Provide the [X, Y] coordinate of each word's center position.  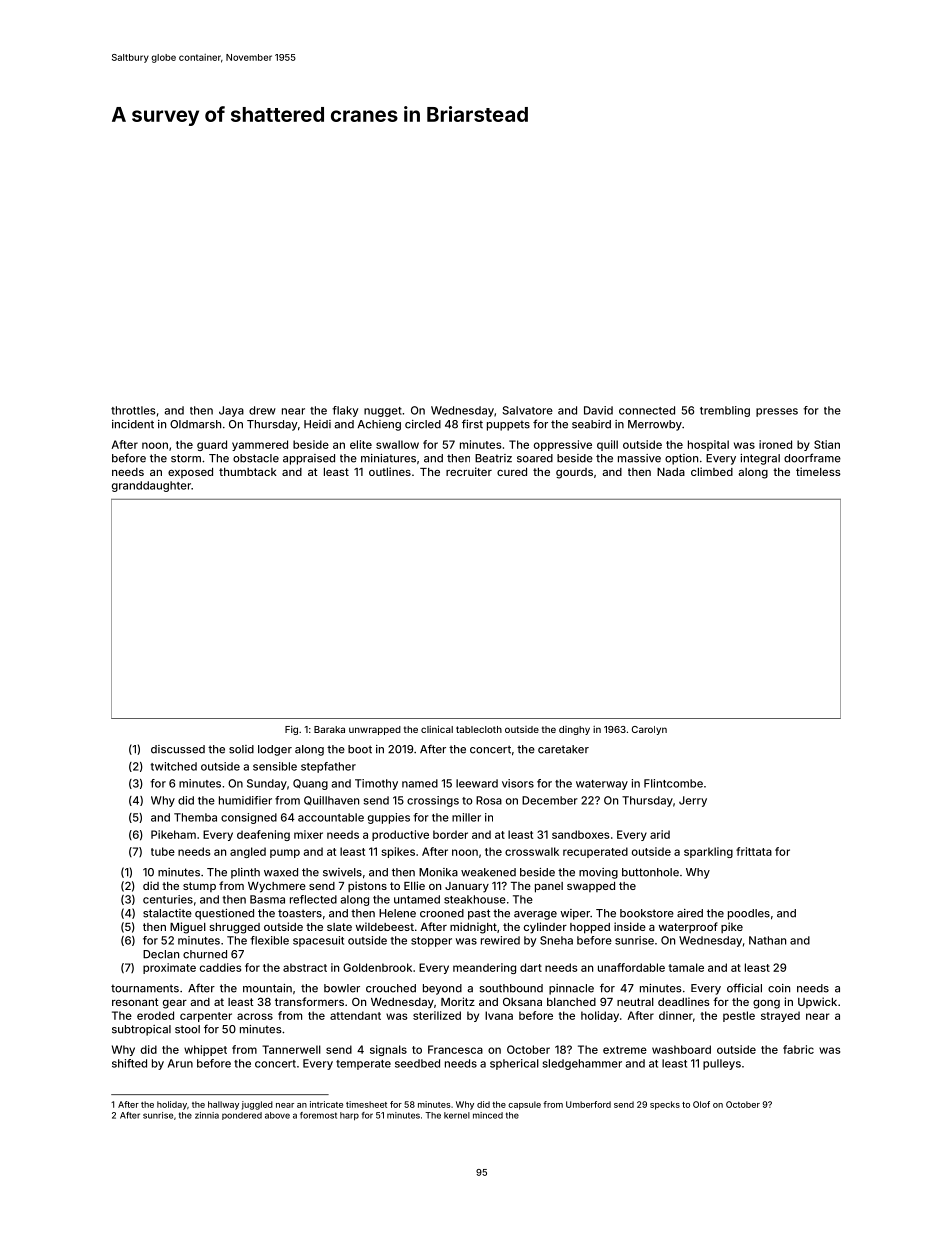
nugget [383, 412]
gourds [574, 473]
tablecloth [479, 729]
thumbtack [248, 472]
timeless [818, 471]
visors [518, 783]
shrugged [234, 928]
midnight [473, 928]
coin [779, 988]
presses [777, 412]
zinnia [207, 1115]
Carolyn [649, 730]
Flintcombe [673, 783]
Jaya [231, 411]
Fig [291, 730]
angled [248, 852]
